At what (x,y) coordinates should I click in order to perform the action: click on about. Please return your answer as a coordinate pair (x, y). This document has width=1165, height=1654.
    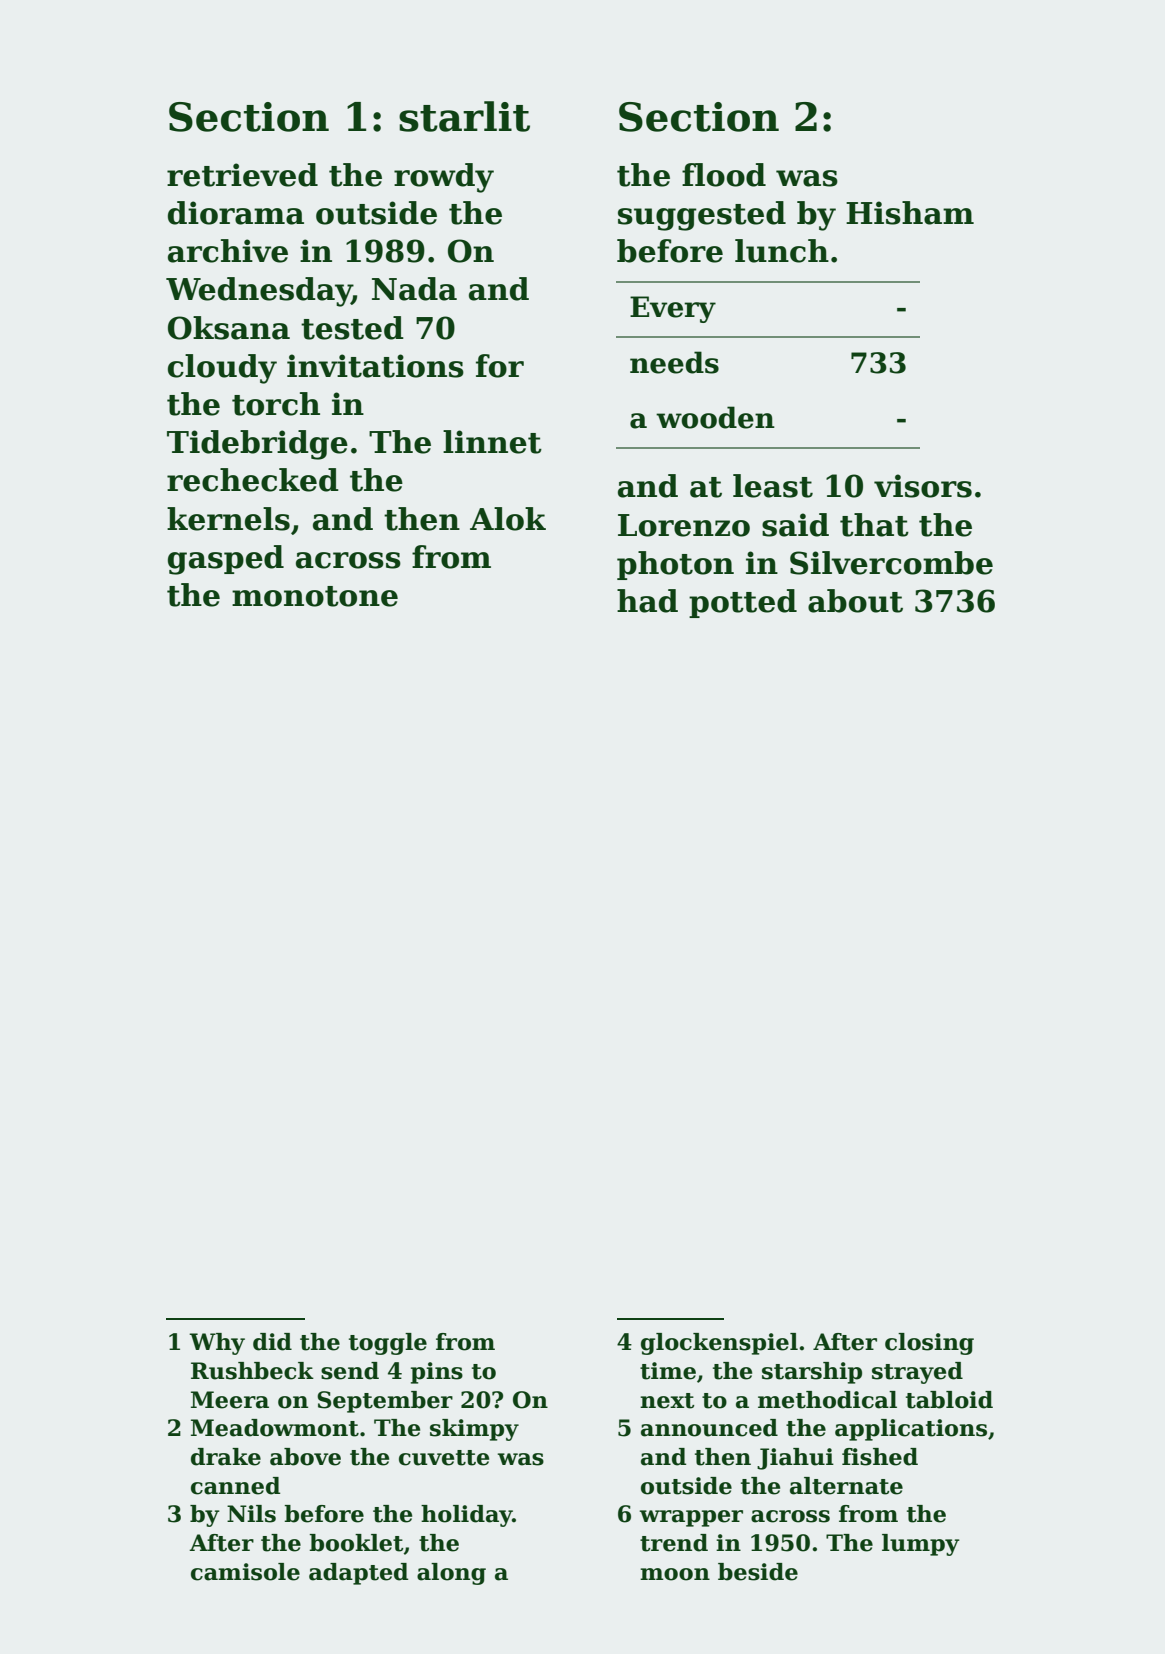
    Looking at the image, I should click on (855, 601).
